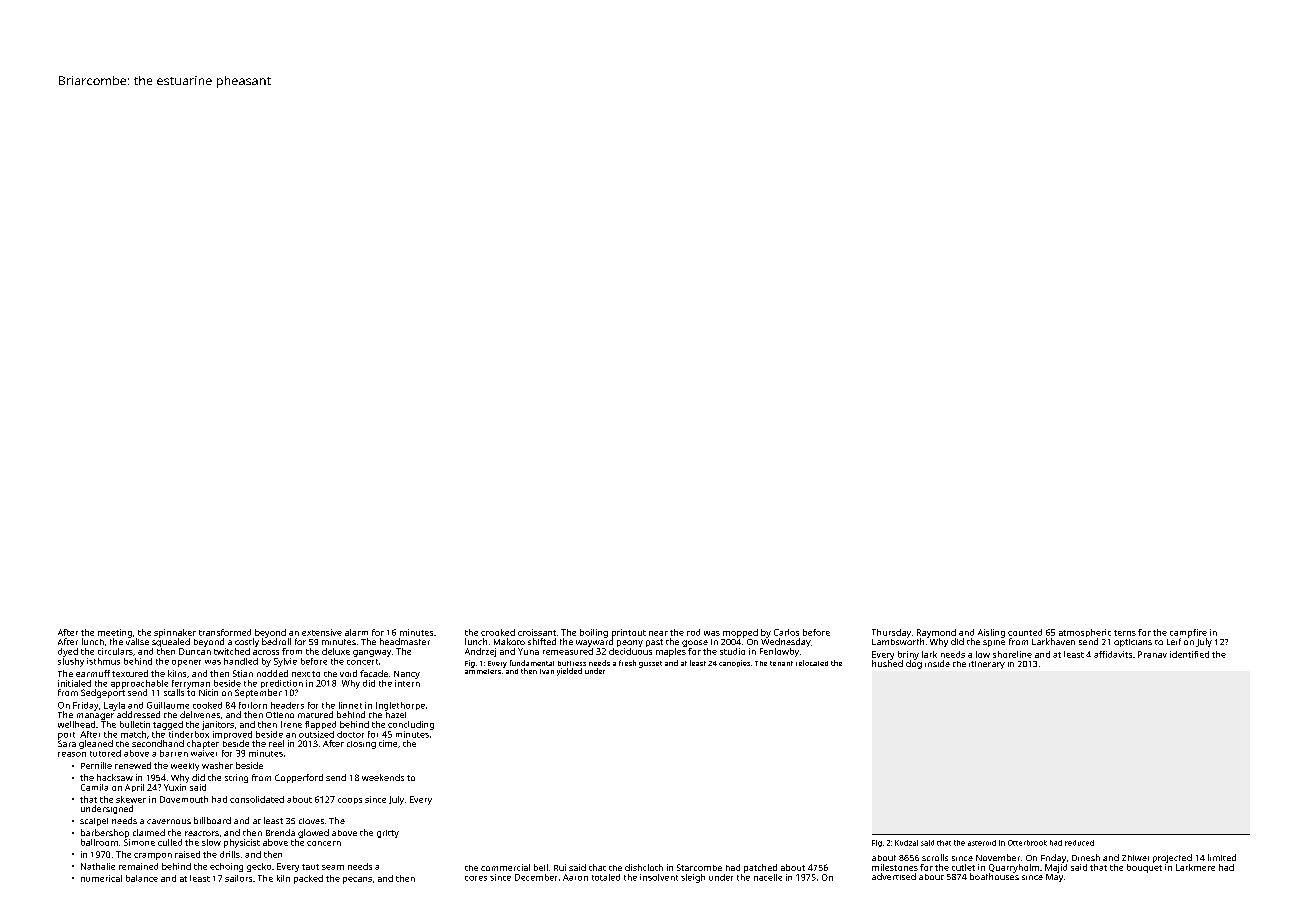 The image size is (1308, 924). I want to click on Rui, so click(560, 867).
